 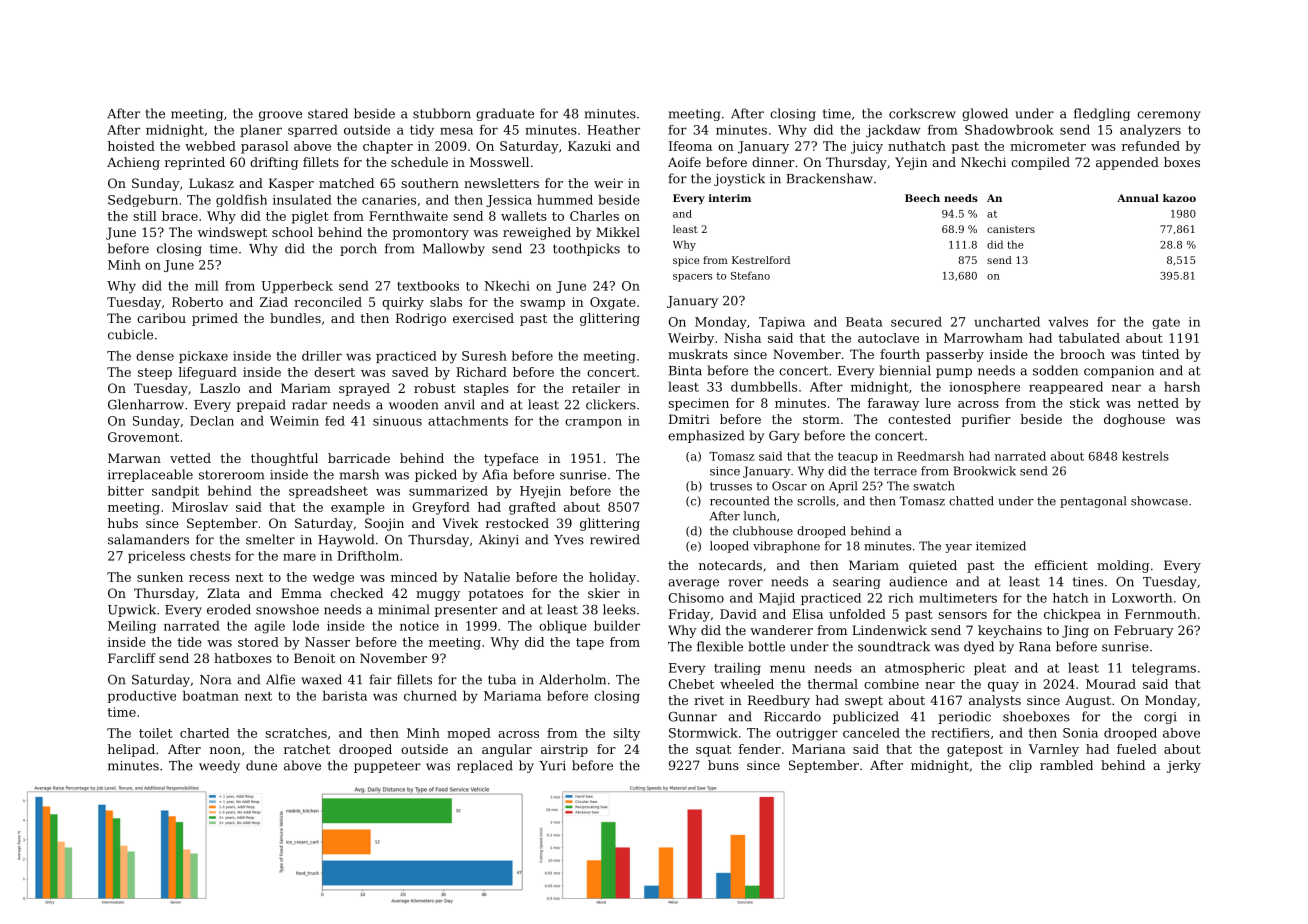 I want to click on tidy, so click(x=422, y=131).
